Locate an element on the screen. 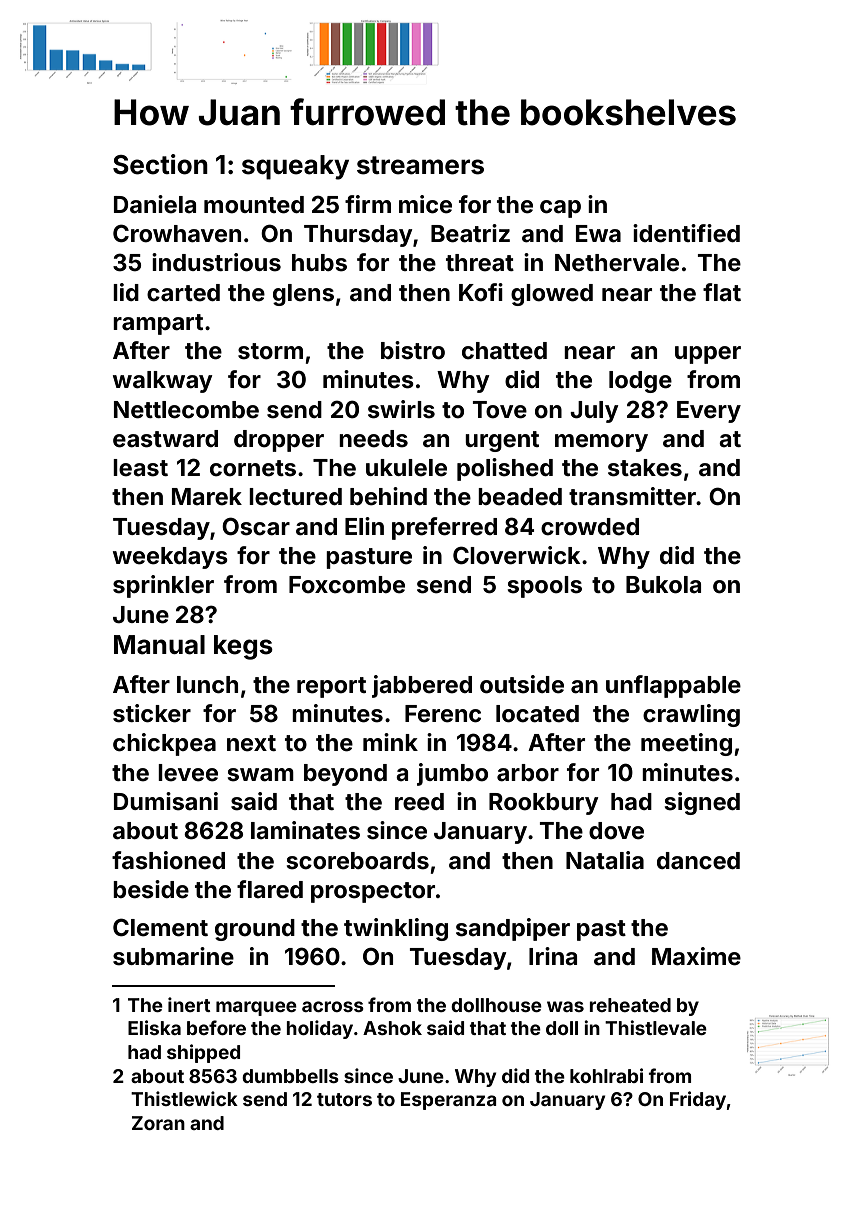 This screenshot has width=854, height=1212. identified is located at coordinates (686, 233).
